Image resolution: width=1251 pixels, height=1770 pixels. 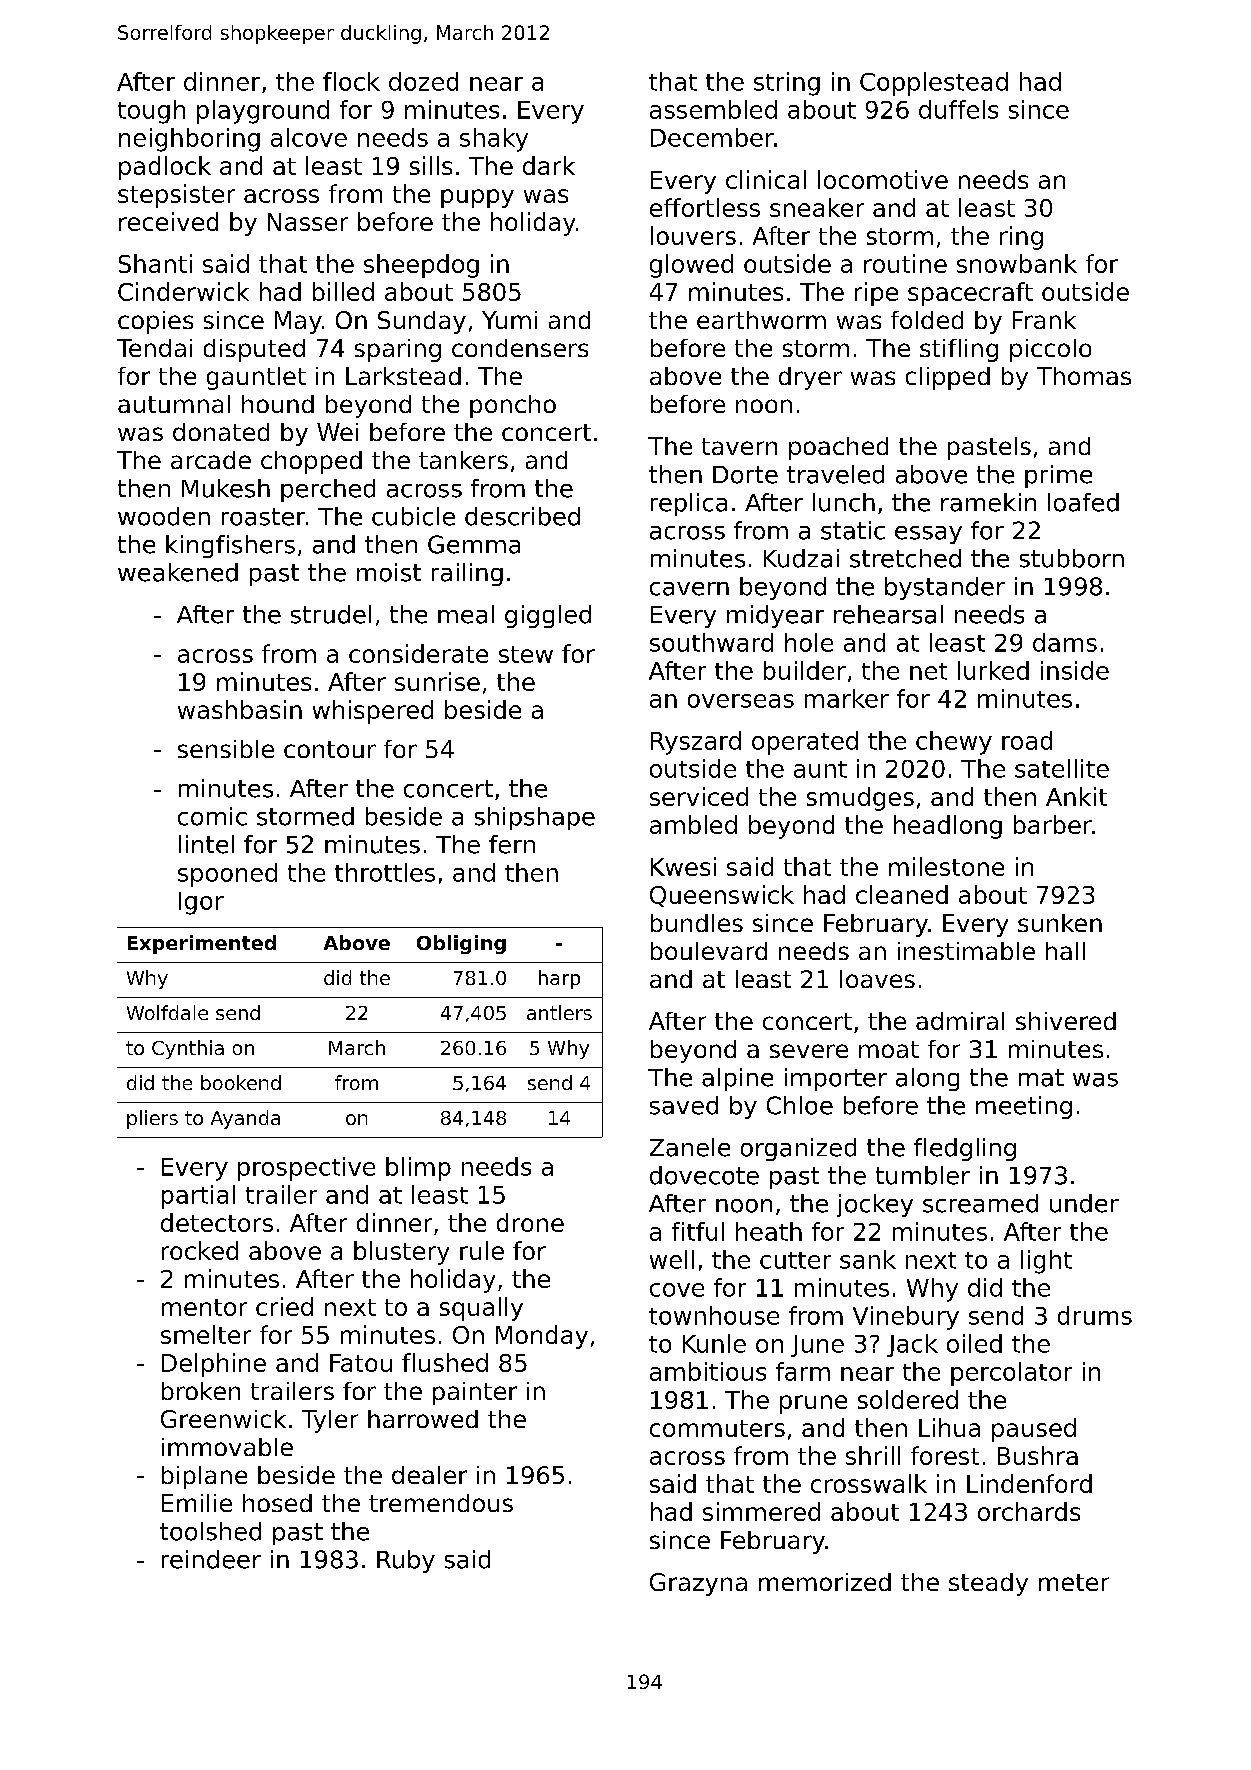 I want to click on reindeer, so click(x=211, y=1559).
